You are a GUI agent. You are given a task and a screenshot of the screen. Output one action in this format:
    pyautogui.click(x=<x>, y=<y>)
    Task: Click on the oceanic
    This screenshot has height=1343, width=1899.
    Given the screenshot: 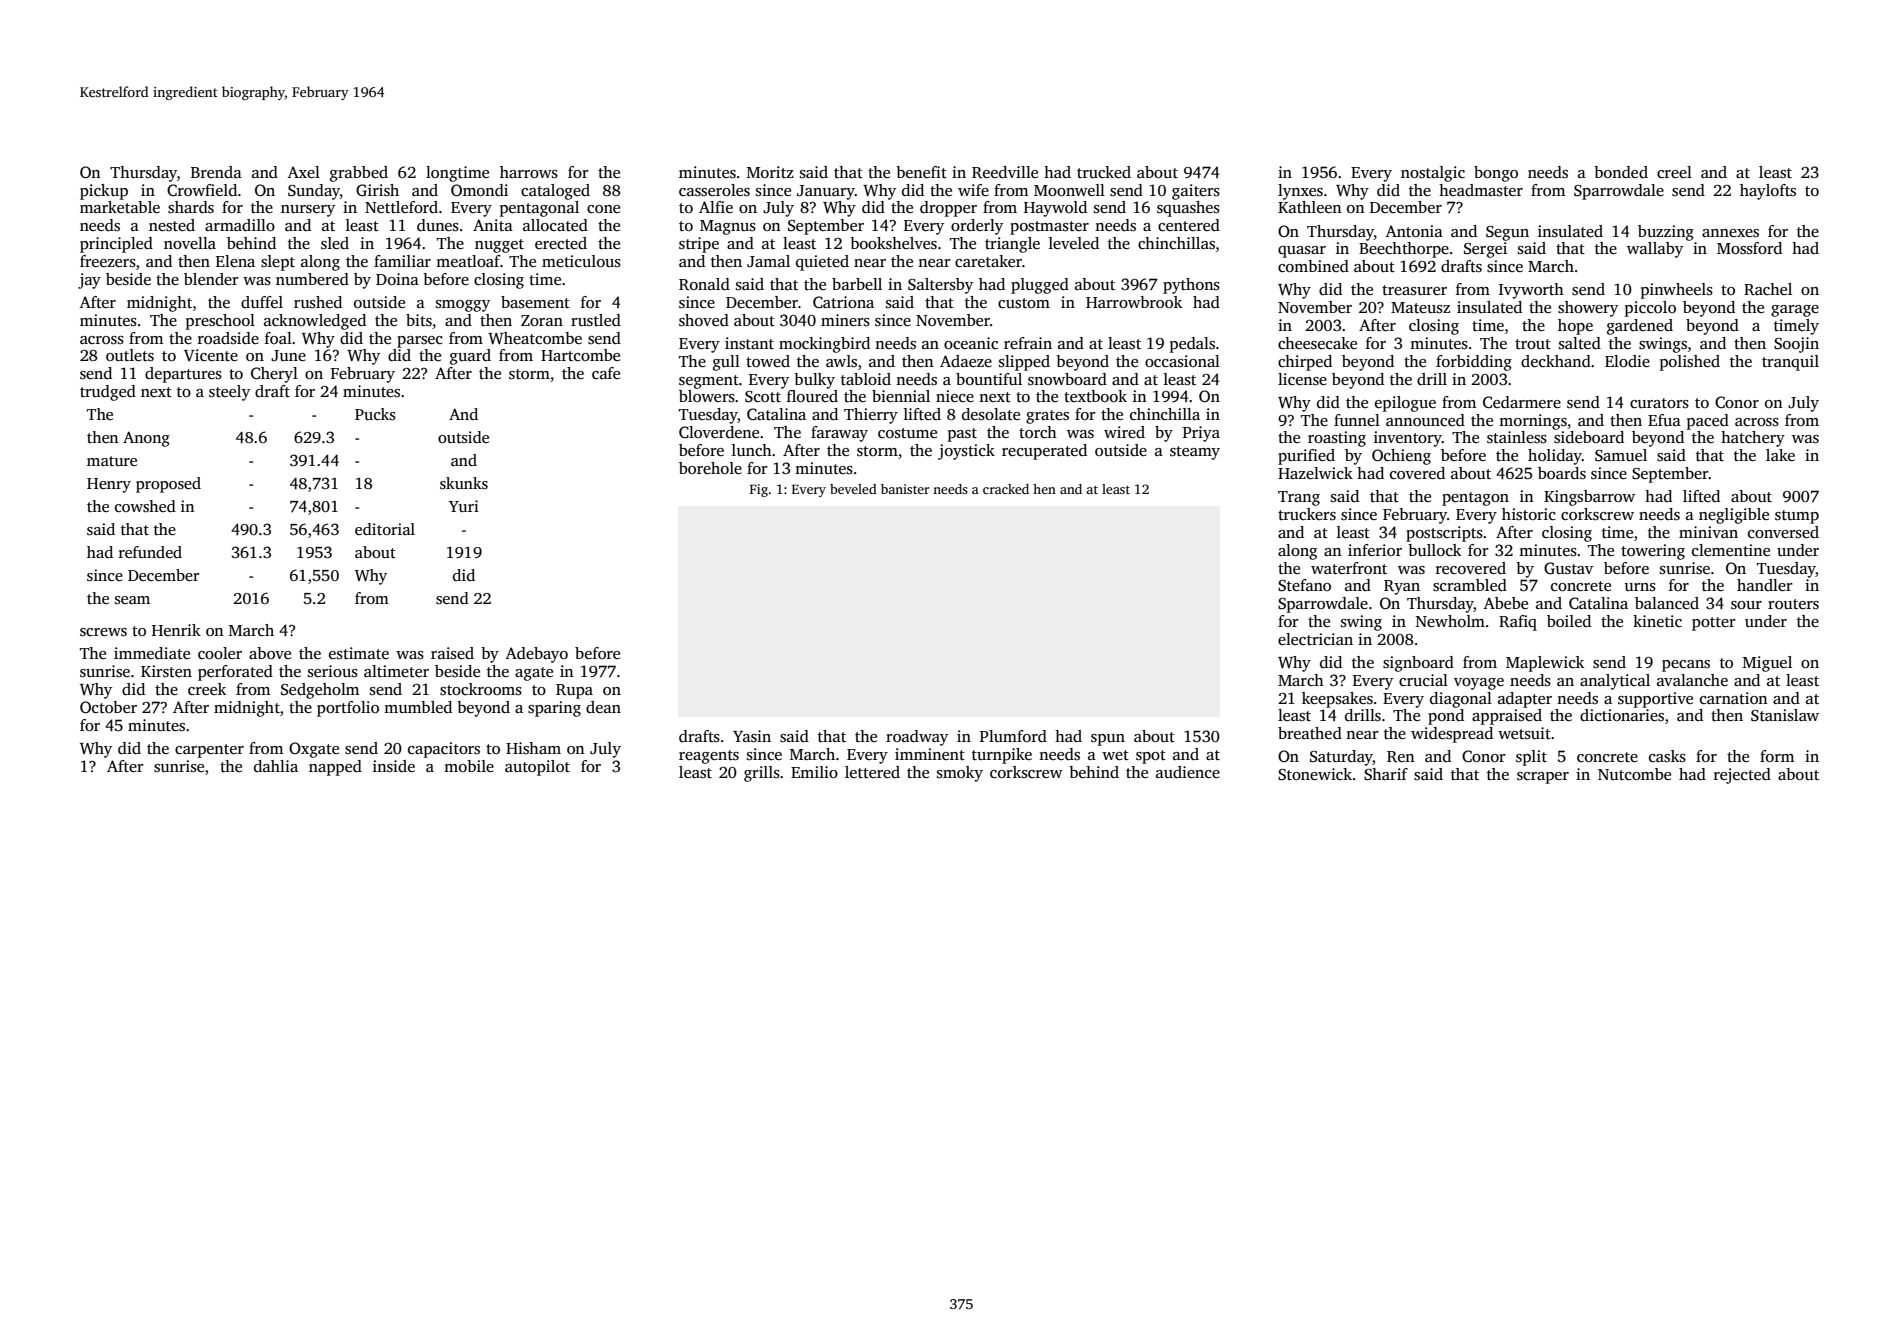 What is the action you would take?
    pyautogui.click(x=971, y=343)
